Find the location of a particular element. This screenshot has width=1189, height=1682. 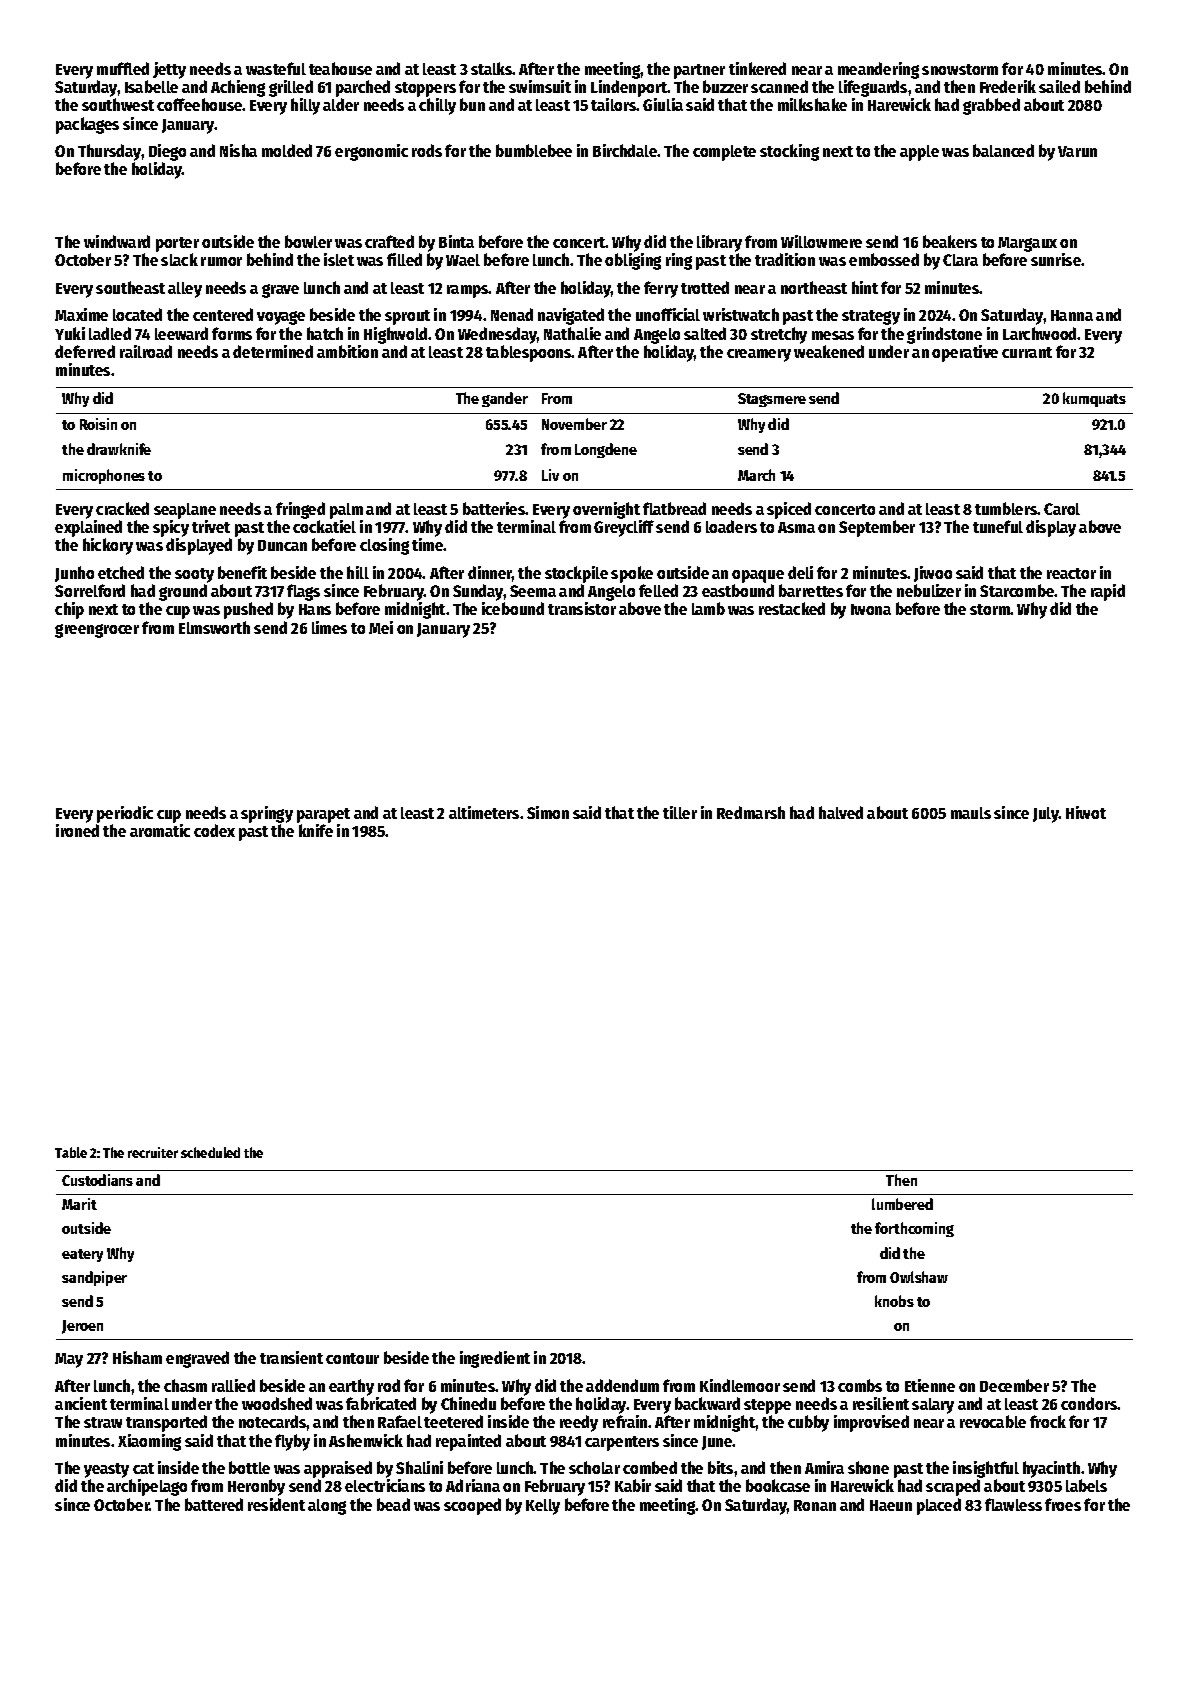

condors is located at coordinates (1089, 1403).
